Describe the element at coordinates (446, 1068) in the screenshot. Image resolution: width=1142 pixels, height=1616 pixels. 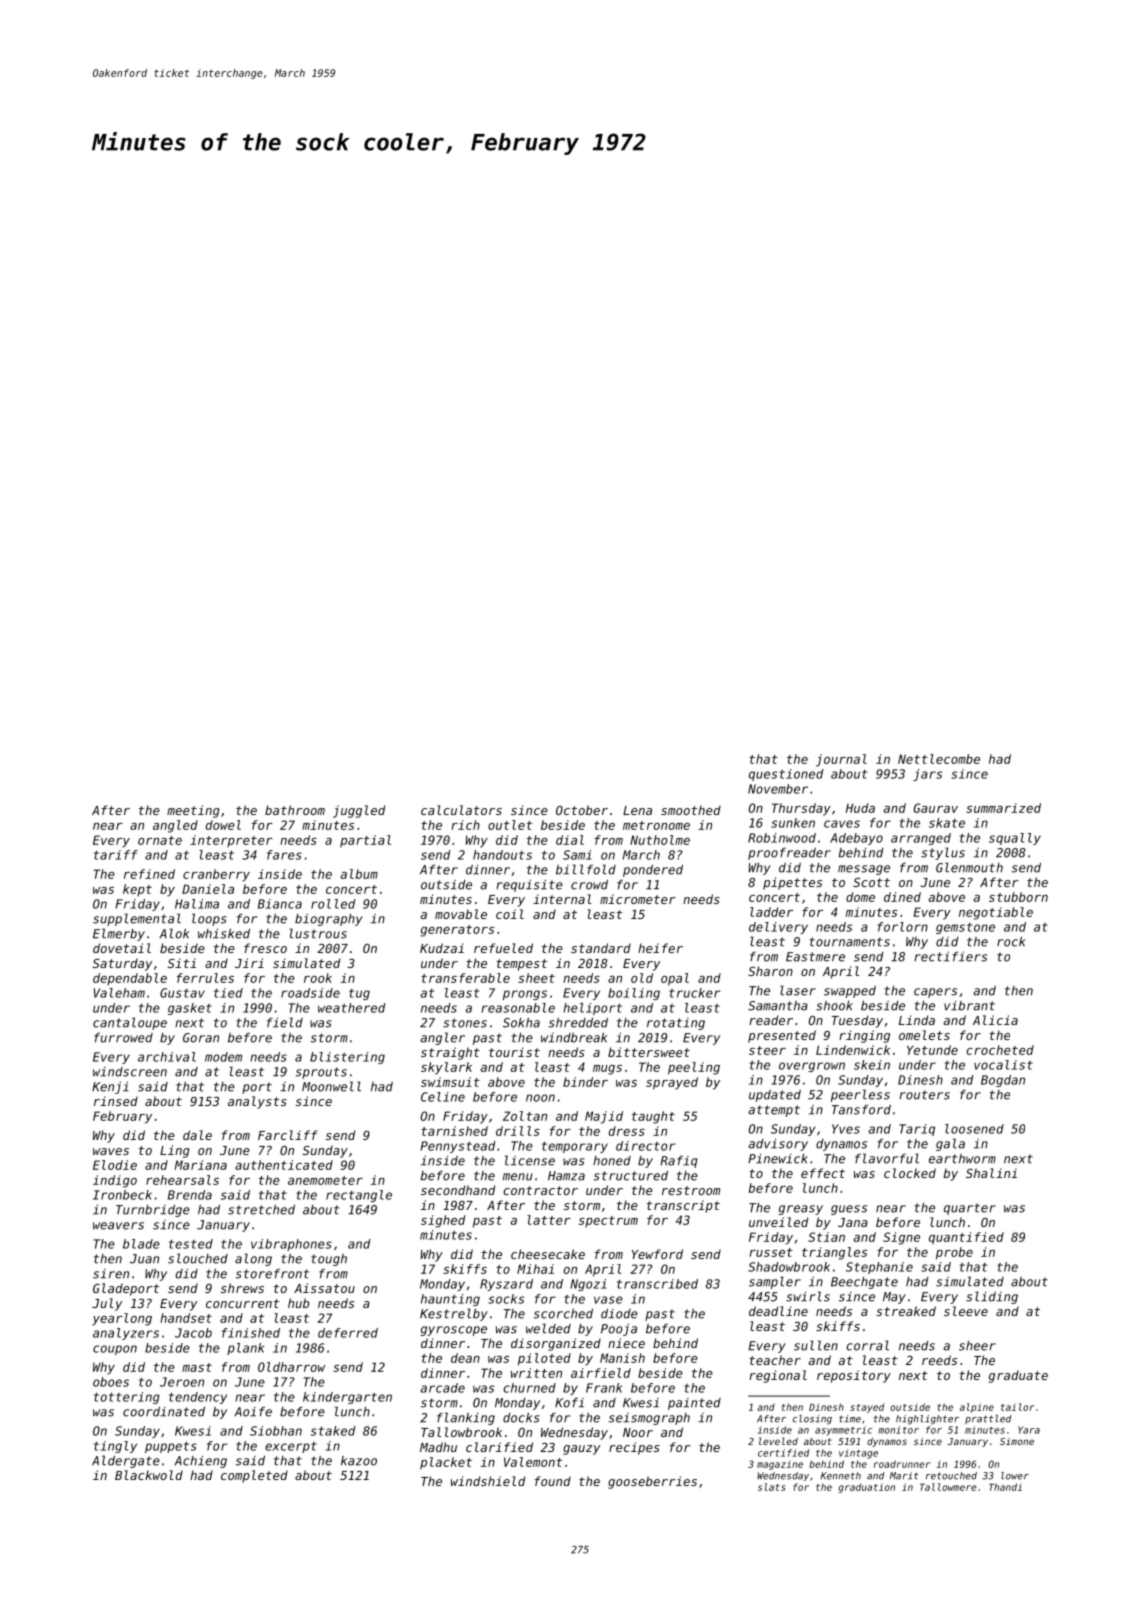
I see `skylark` at that location.
